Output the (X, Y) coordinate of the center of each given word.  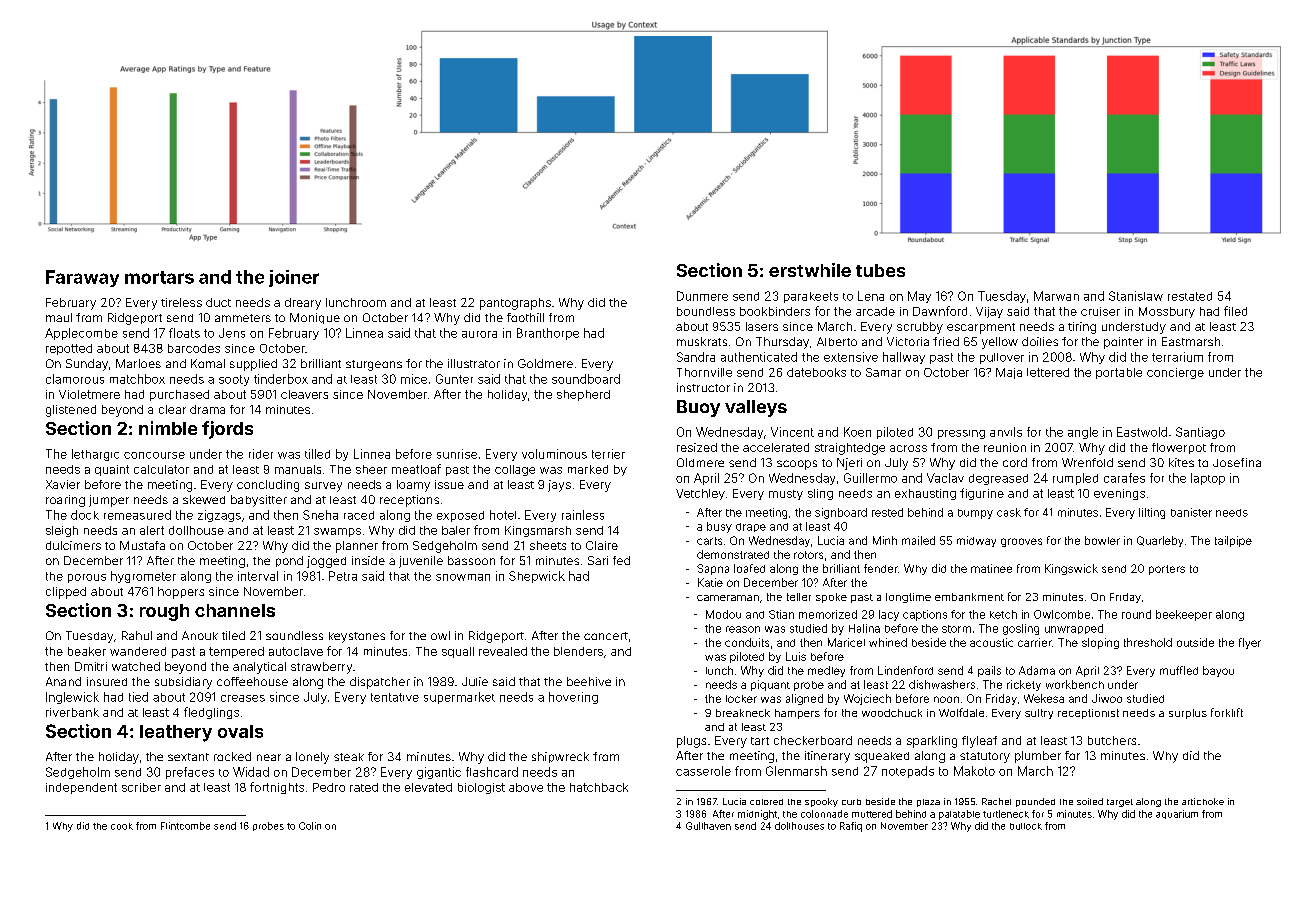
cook (122, 826)
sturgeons (374, 365)
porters (1167, 570)
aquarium (1177, 814)
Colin (310, 826)
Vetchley (700, 494)
